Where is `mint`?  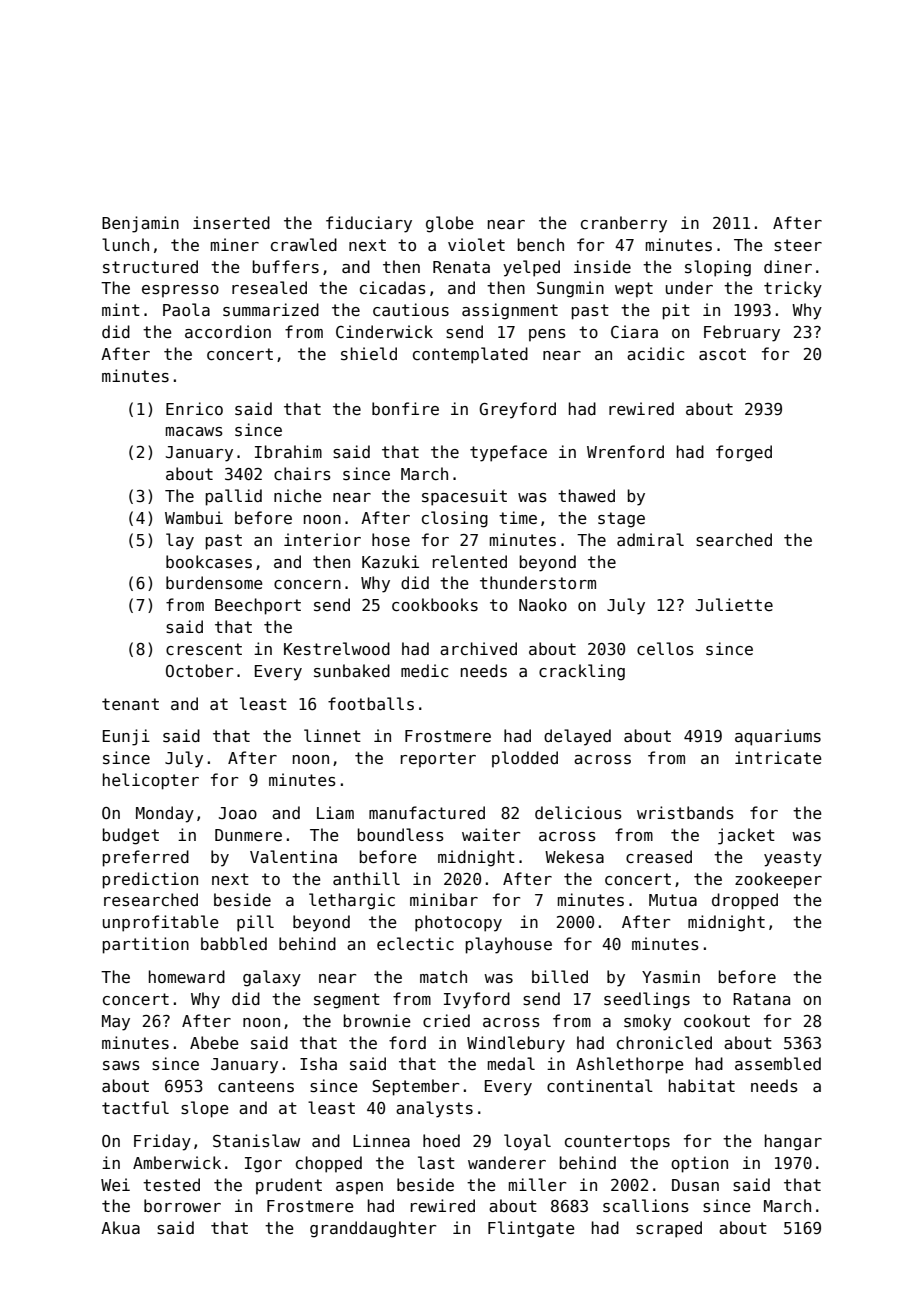
mint is located at coordinates (121, 309).
